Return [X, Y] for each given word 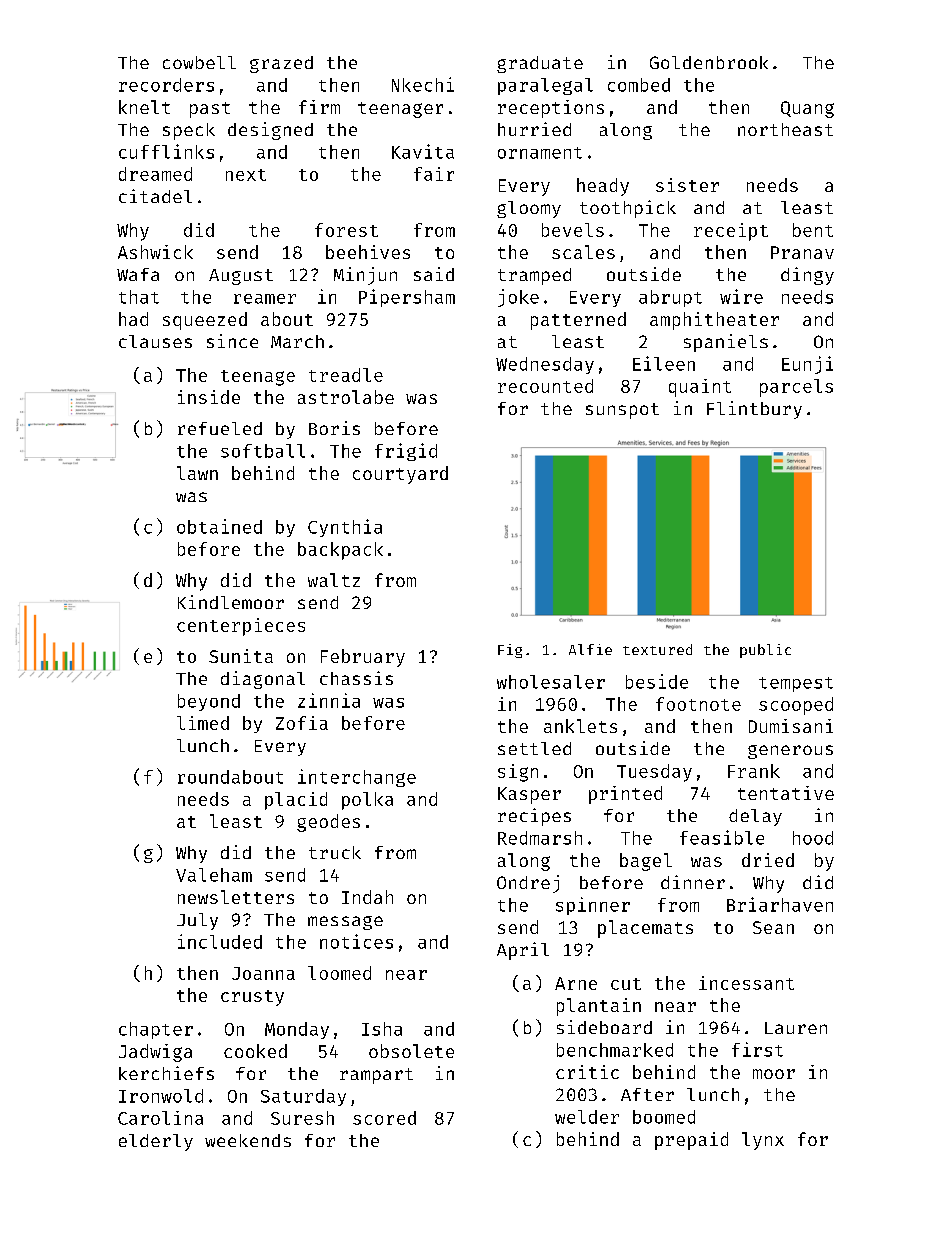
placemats [645, 929]
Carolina [160, 1118]
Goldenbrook [709, 62]
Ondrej [528, 884]
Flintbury [754, 410]
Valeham [214, 875]
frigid [406, 452]
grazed [281, 64]
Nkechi [423, 84]
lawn [197, 473]
